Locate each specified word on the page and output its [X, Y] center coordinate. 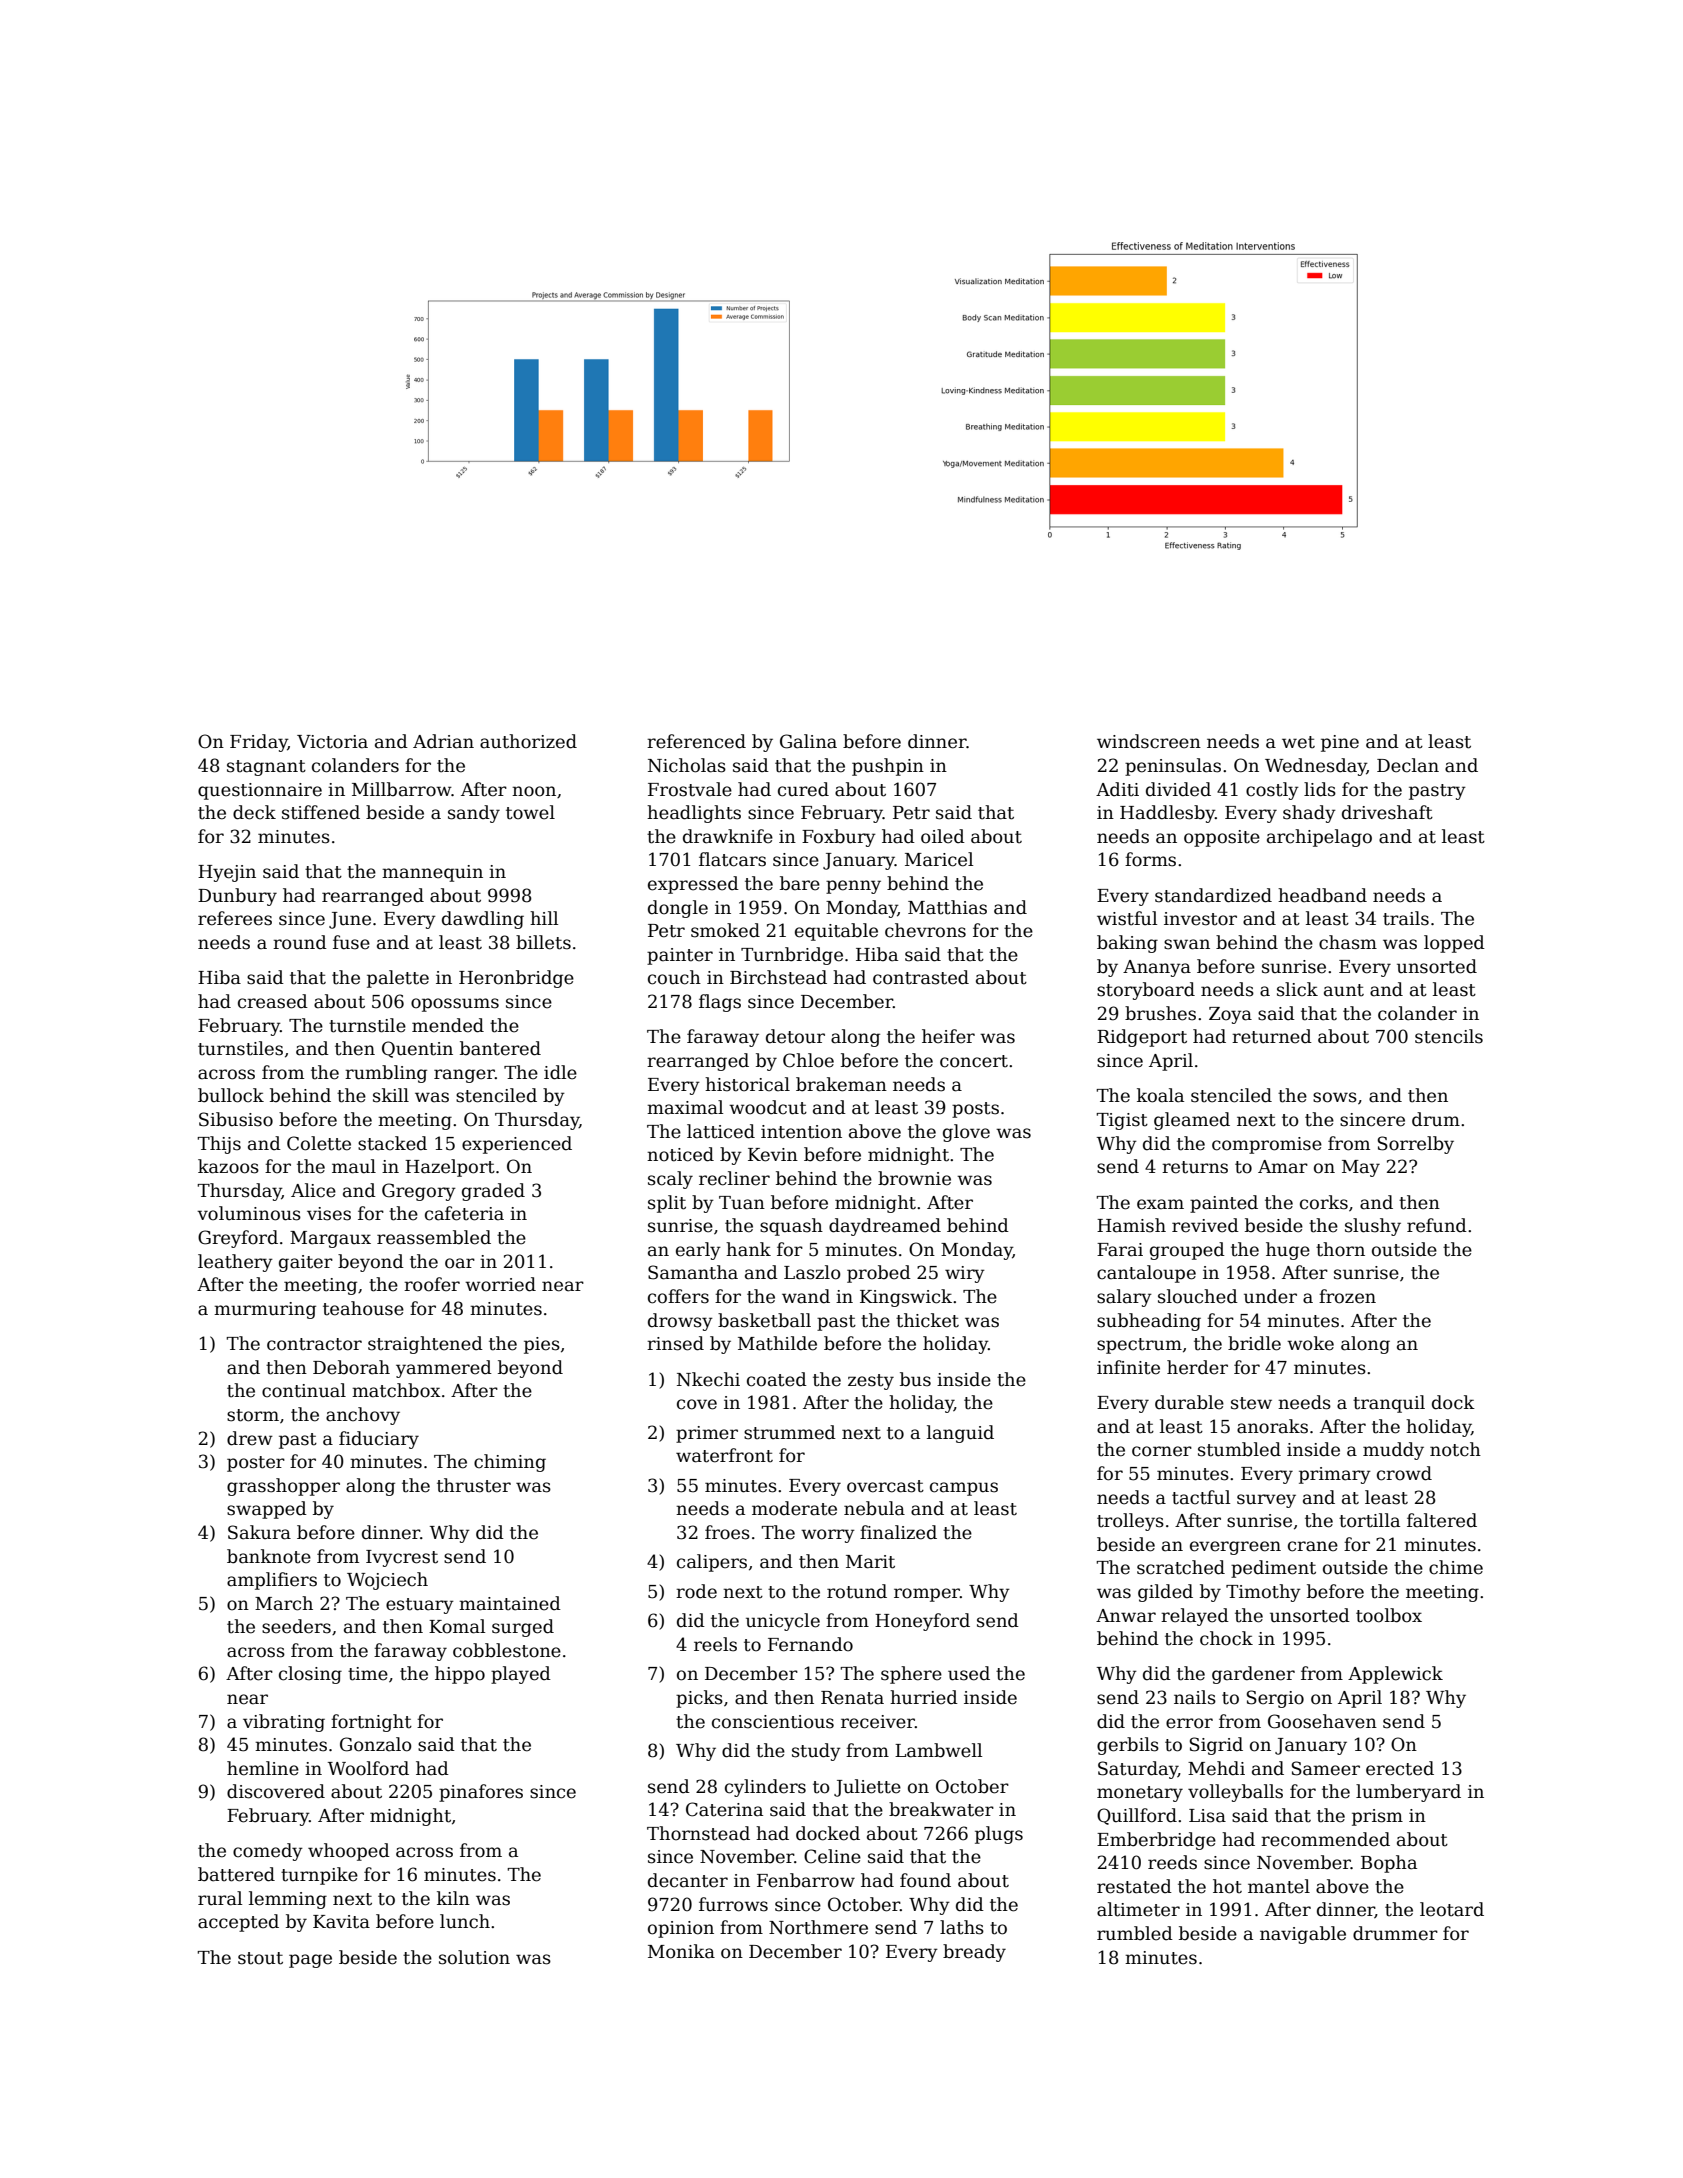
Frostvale [690, 789]
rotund [857, 1591]
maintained [510, 1603]
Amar [1283, 1167]
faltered [1442, 1520]
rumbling [386, 1074]
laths [962, 1927]
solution [474, 1957]
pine [1340, 743]
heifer [948, 1036]
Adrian [443, 741]
